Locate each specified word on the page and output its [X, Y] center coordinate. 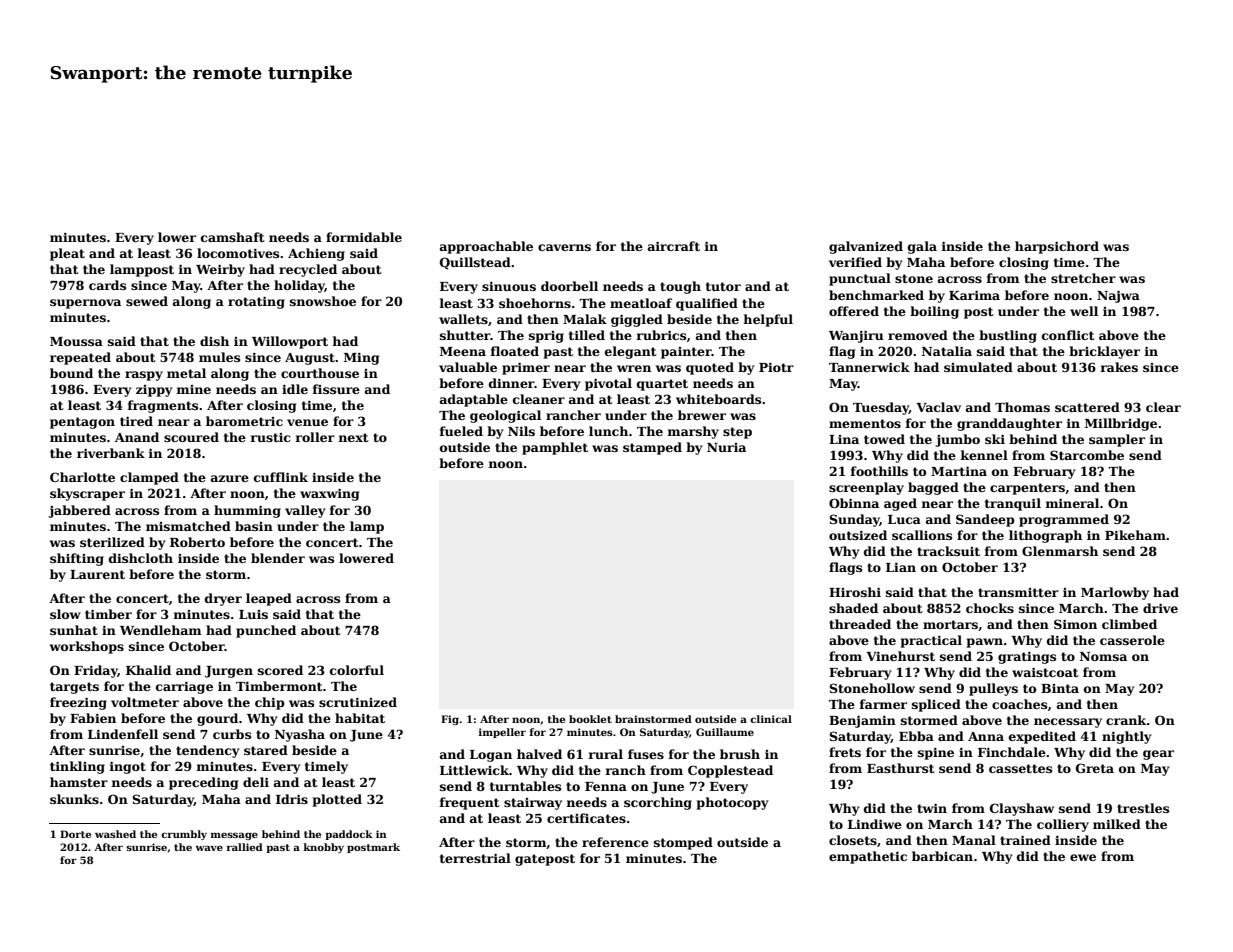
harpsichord [1057, 247]
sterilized [112, 542]
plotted [337, 800]
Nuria [726, 447]
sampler [1117, 440]
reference [615, 842]
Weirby [220, 270]
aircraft [674, 246]
